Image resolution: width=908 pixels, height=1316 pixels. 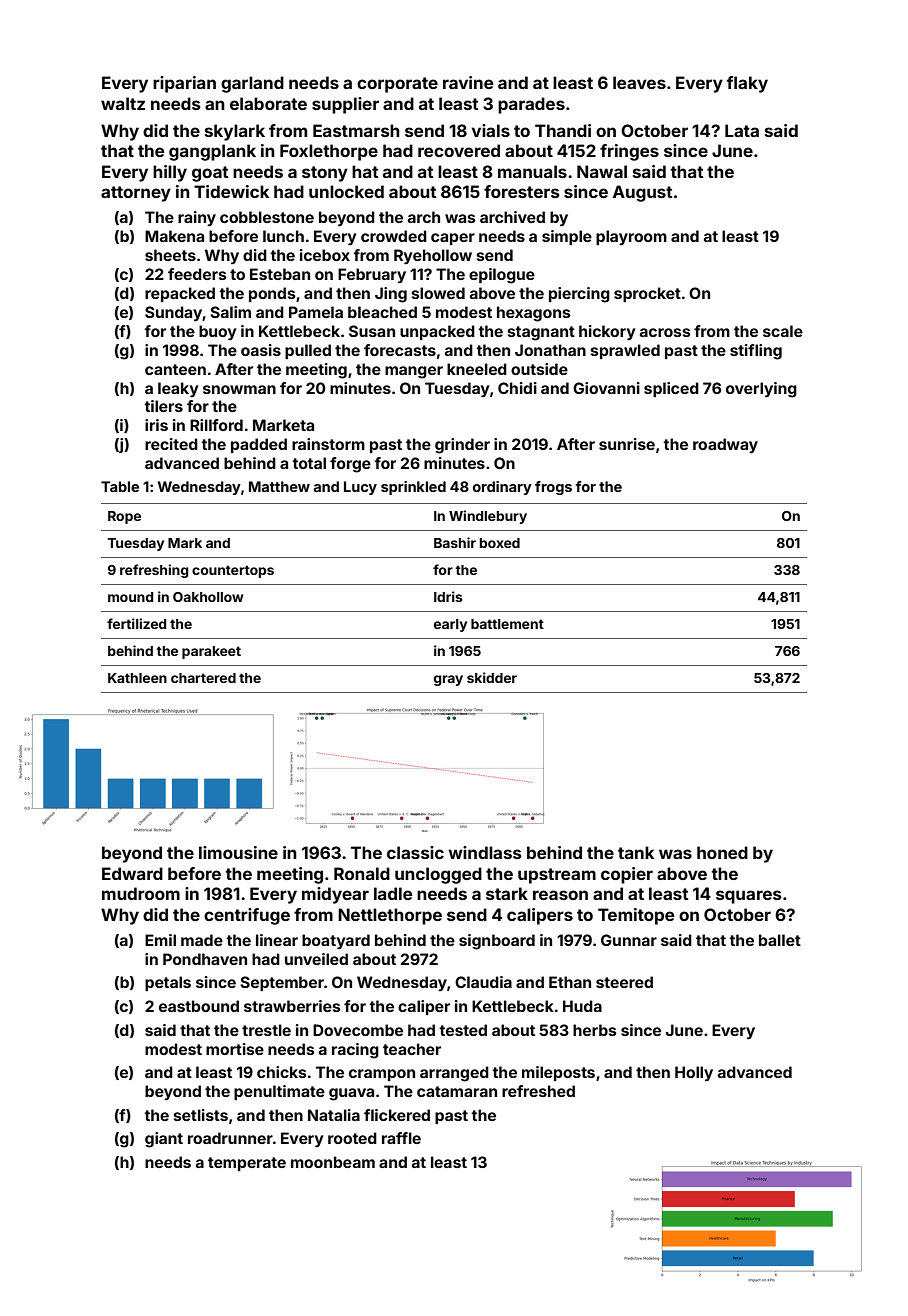 I want to click on spliced, so click(x=671, y=389).
